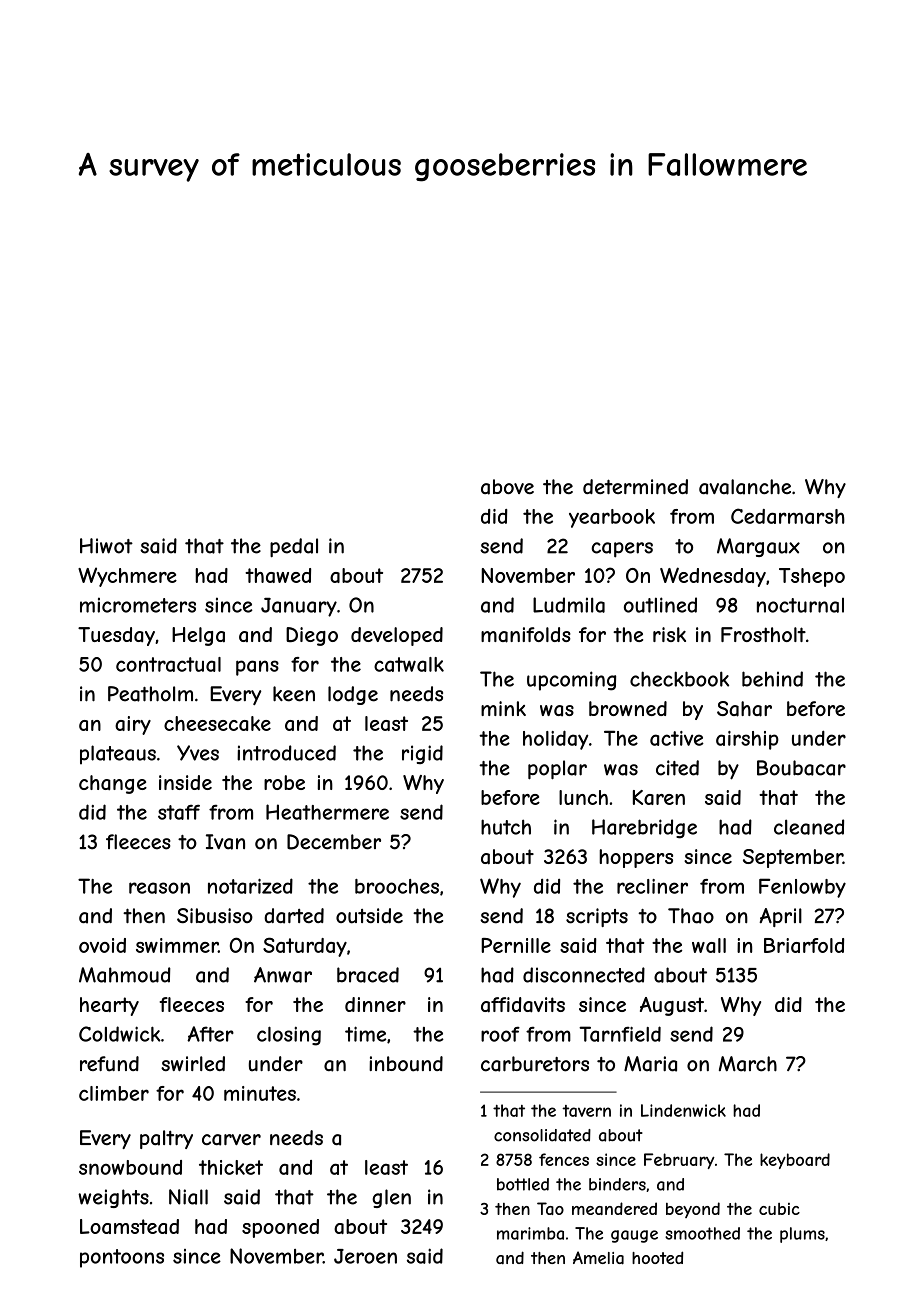 This page has width=924, height=1314. I want to click on Harebridge, so click(644, 829).
